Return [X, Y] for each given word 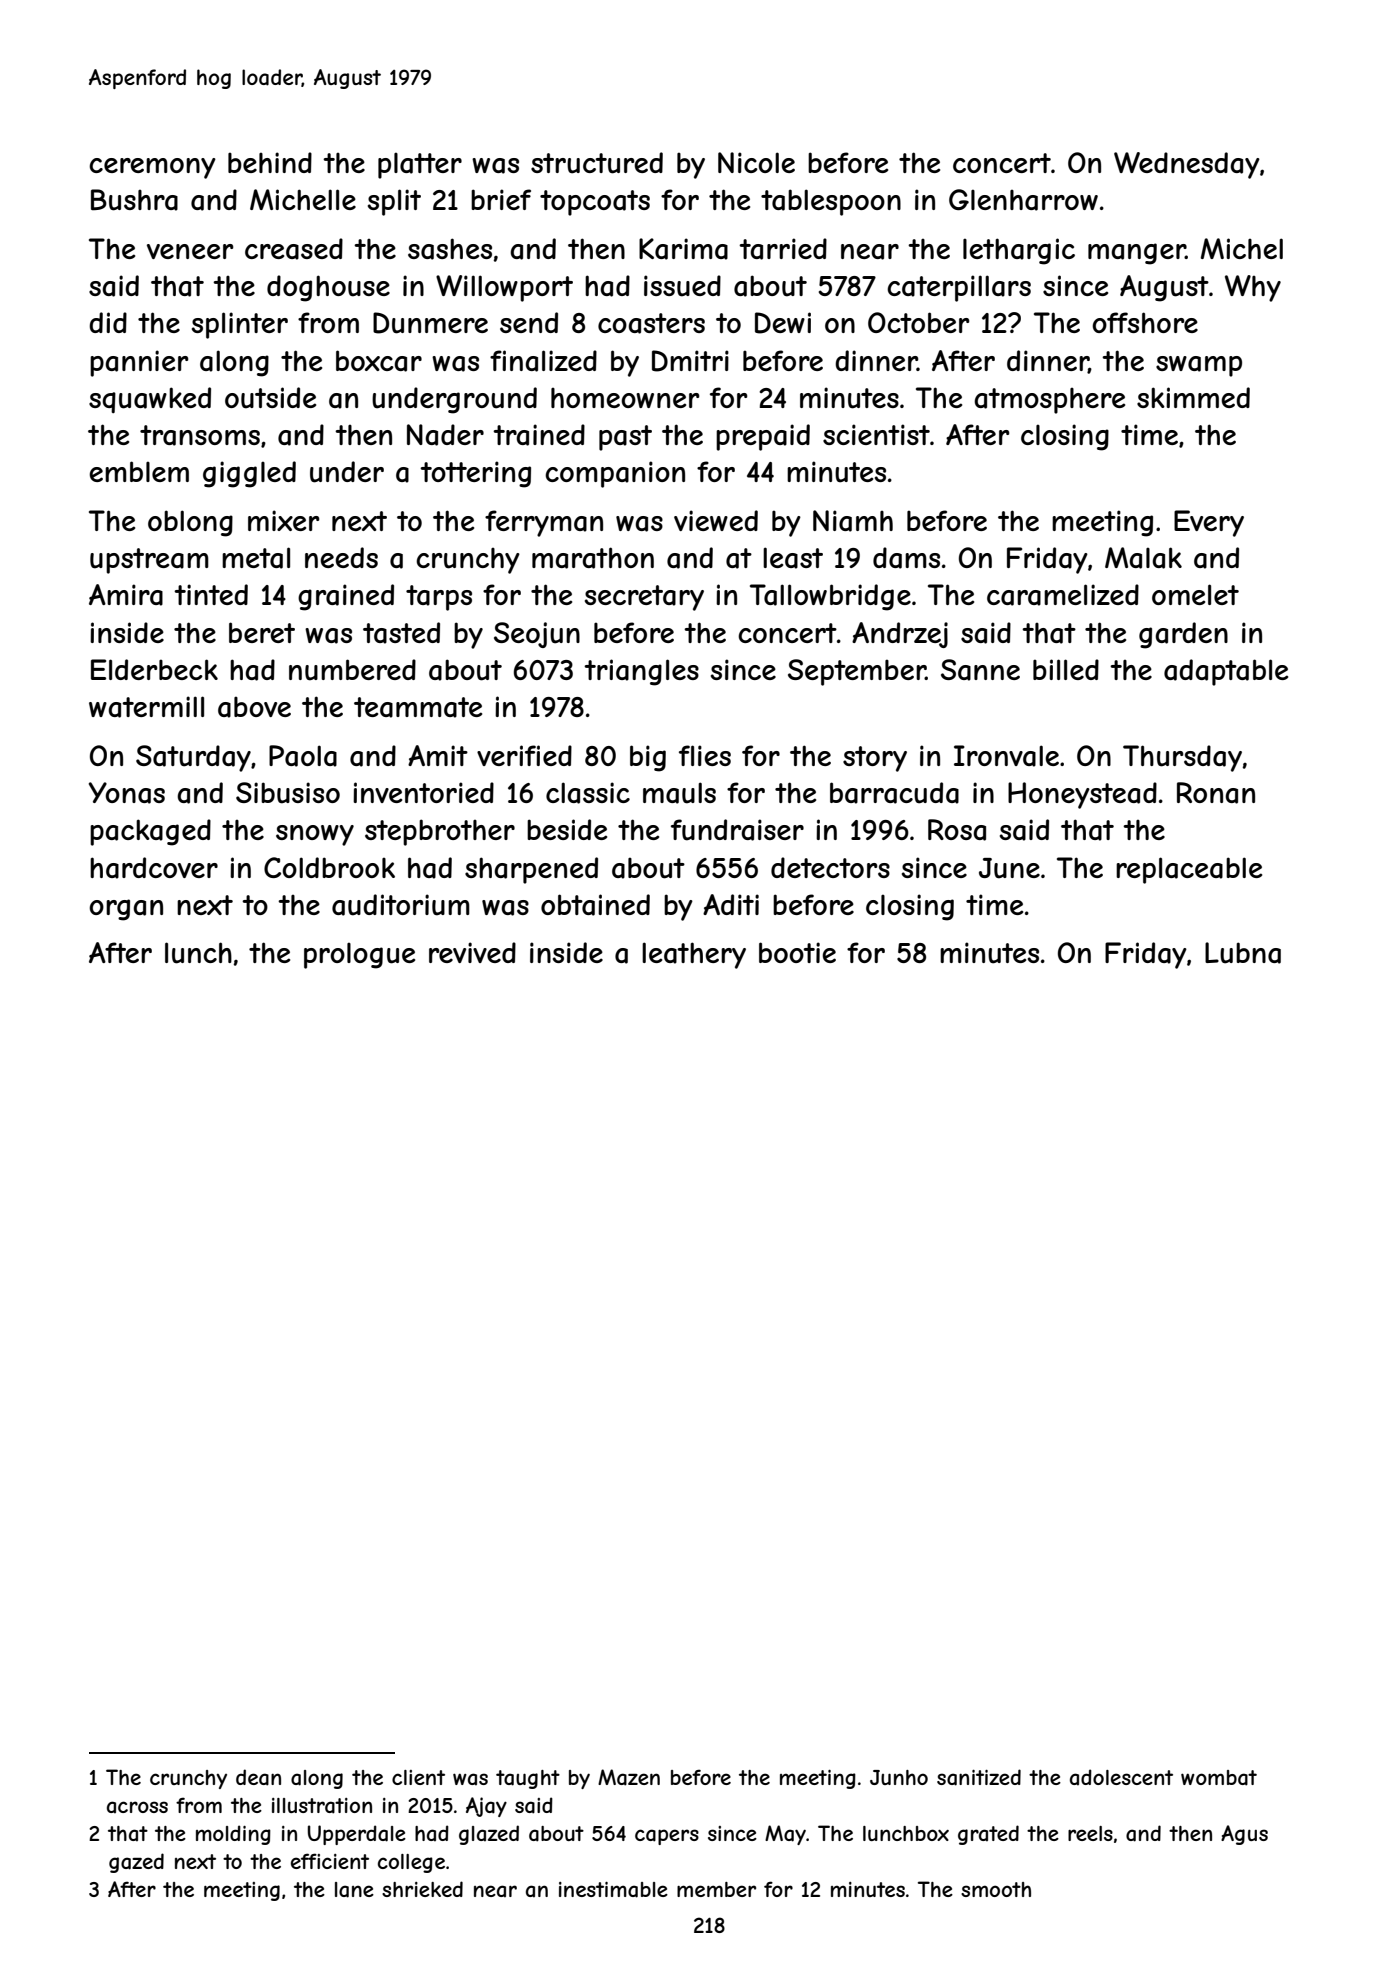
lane [354, 1890]
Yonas [127, 793]
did [108, 322]
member [716, 1889]
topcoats [595, 203]
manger [1137, 254]
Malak [1143, 558]
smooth [996, 1889]
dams [906, 558]
